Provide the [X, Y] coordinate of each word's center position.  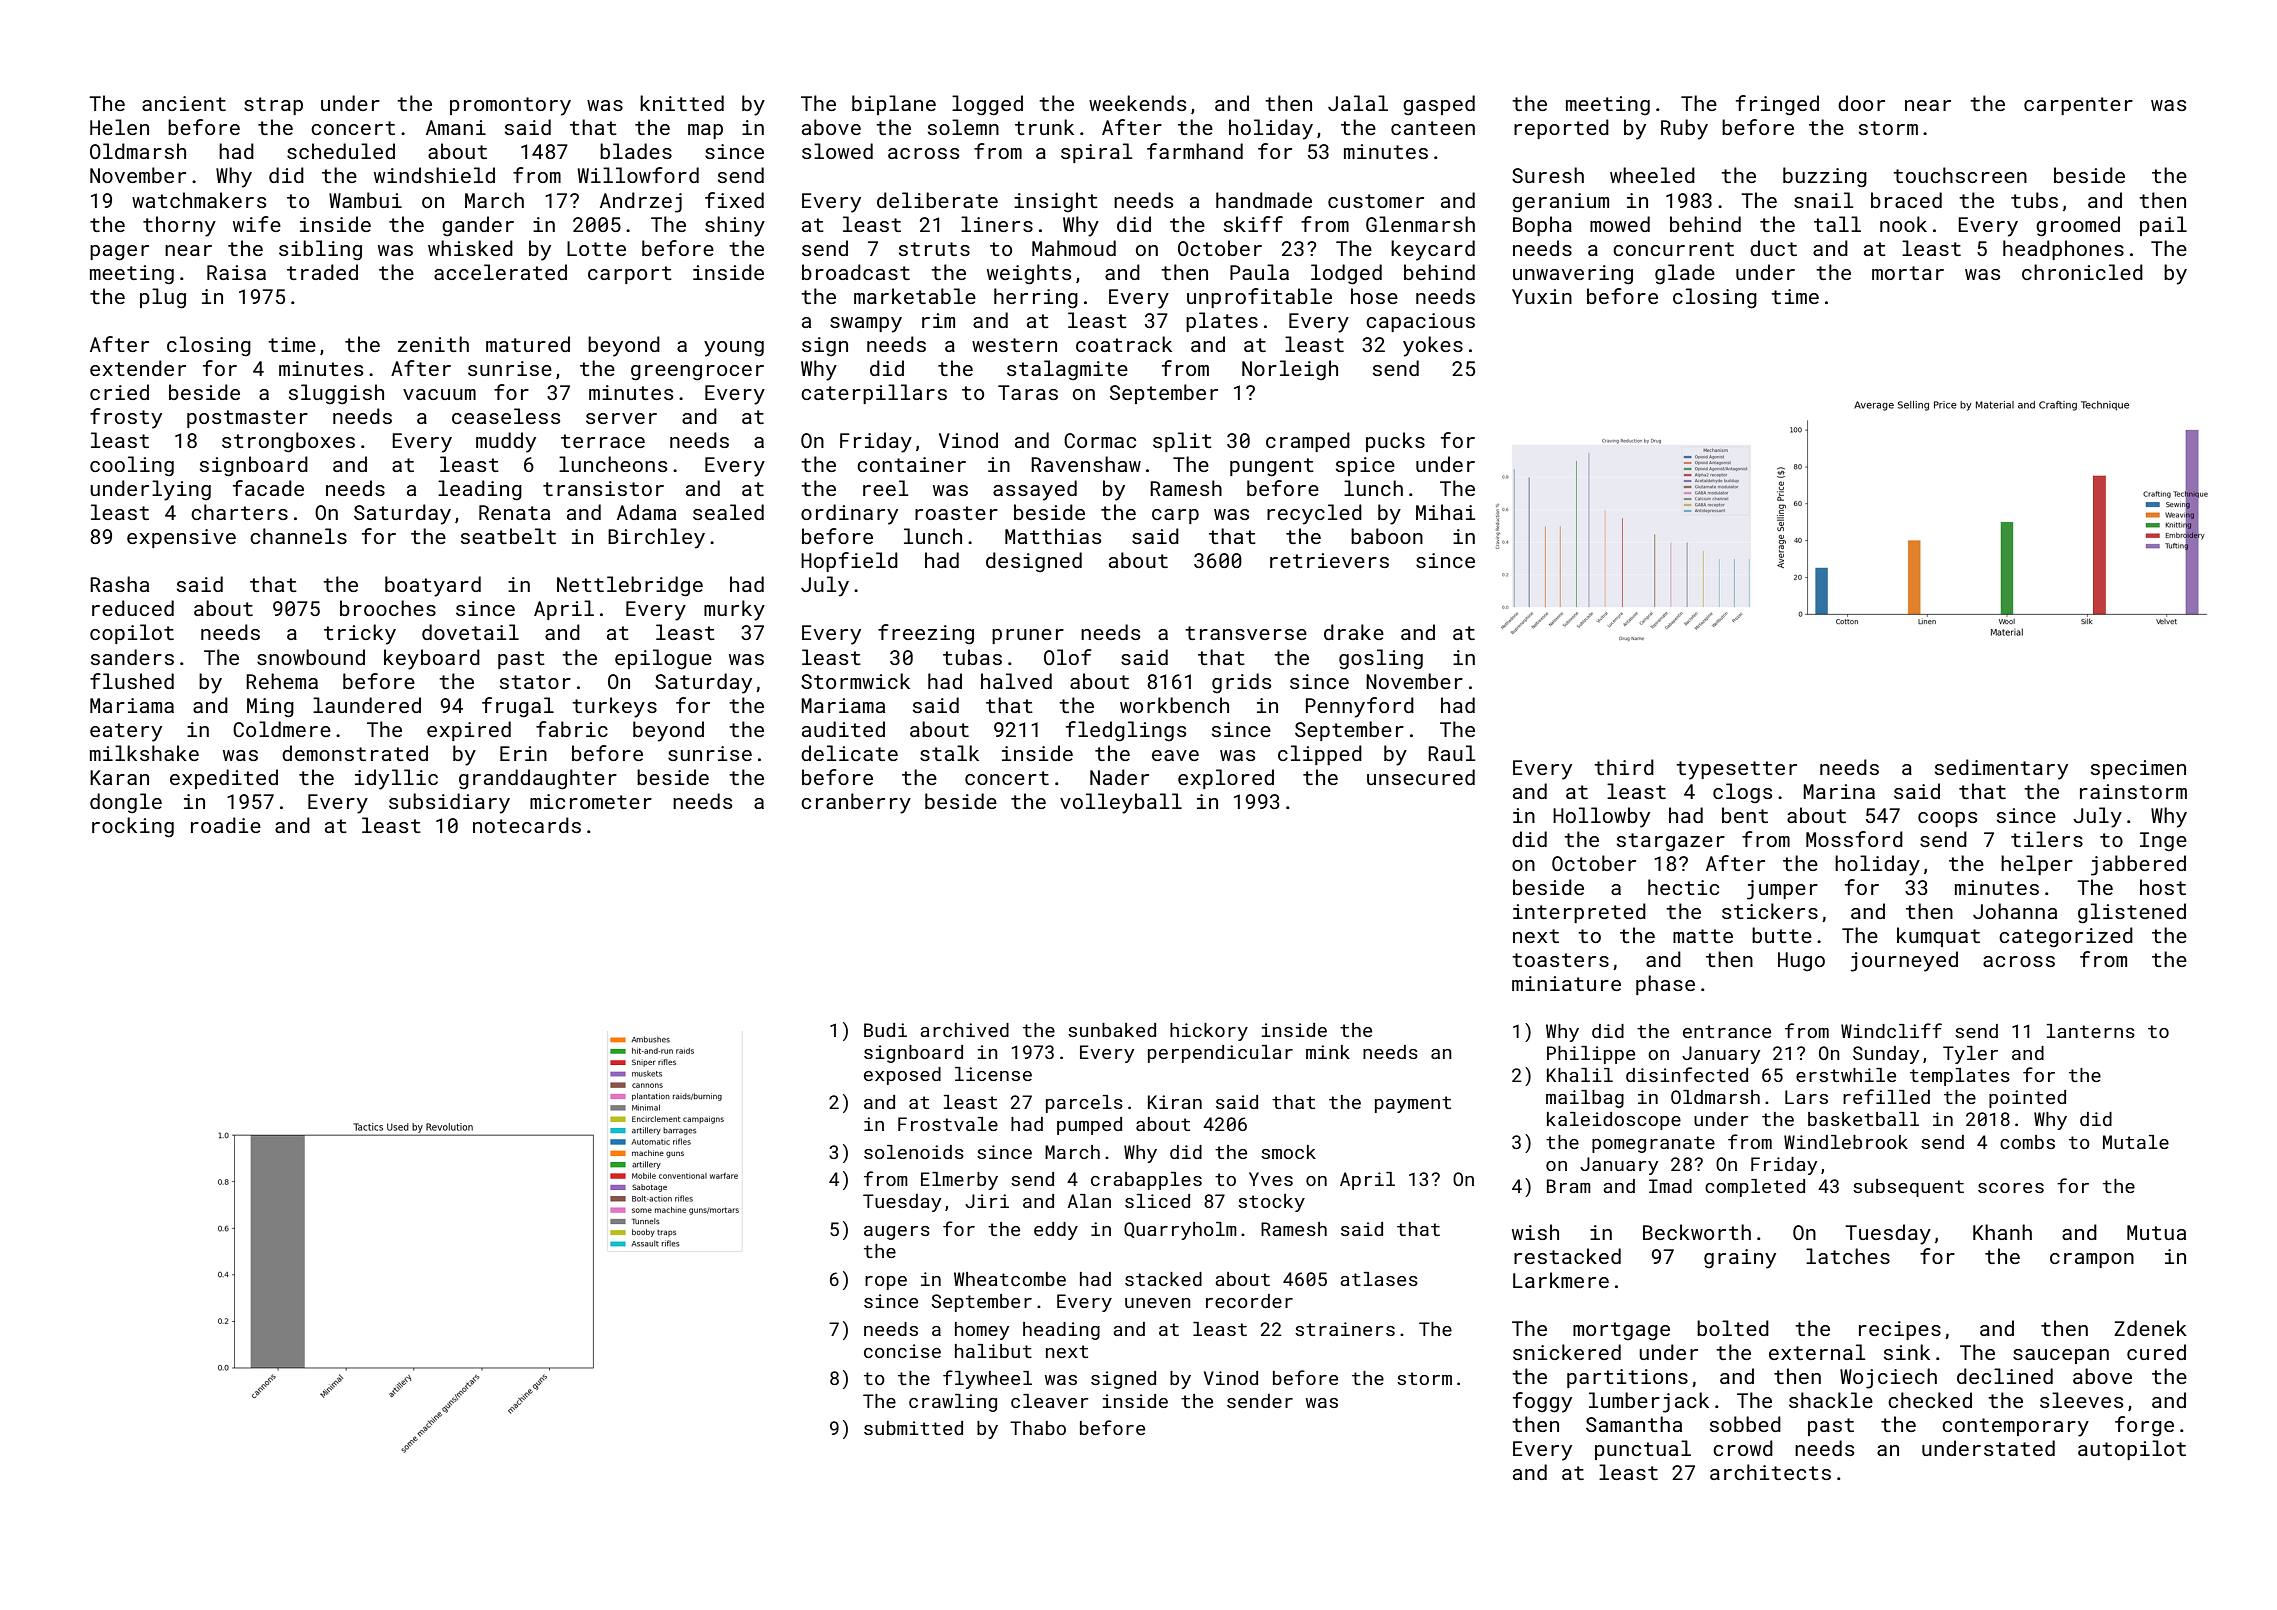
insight [1056, 202]
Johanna [2015, 911]
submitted [913, 1428]
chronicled [2082, 272]
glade [1685, 274]
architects [1770, 1472]
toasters [1560, 960]
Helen [119, 127]
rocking [133, 827]
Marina [1839, 791]
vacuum [439, 394]
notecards [527, 825]
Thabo [1038, 1428]
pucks [1395, 442]
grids [1241, 683]
